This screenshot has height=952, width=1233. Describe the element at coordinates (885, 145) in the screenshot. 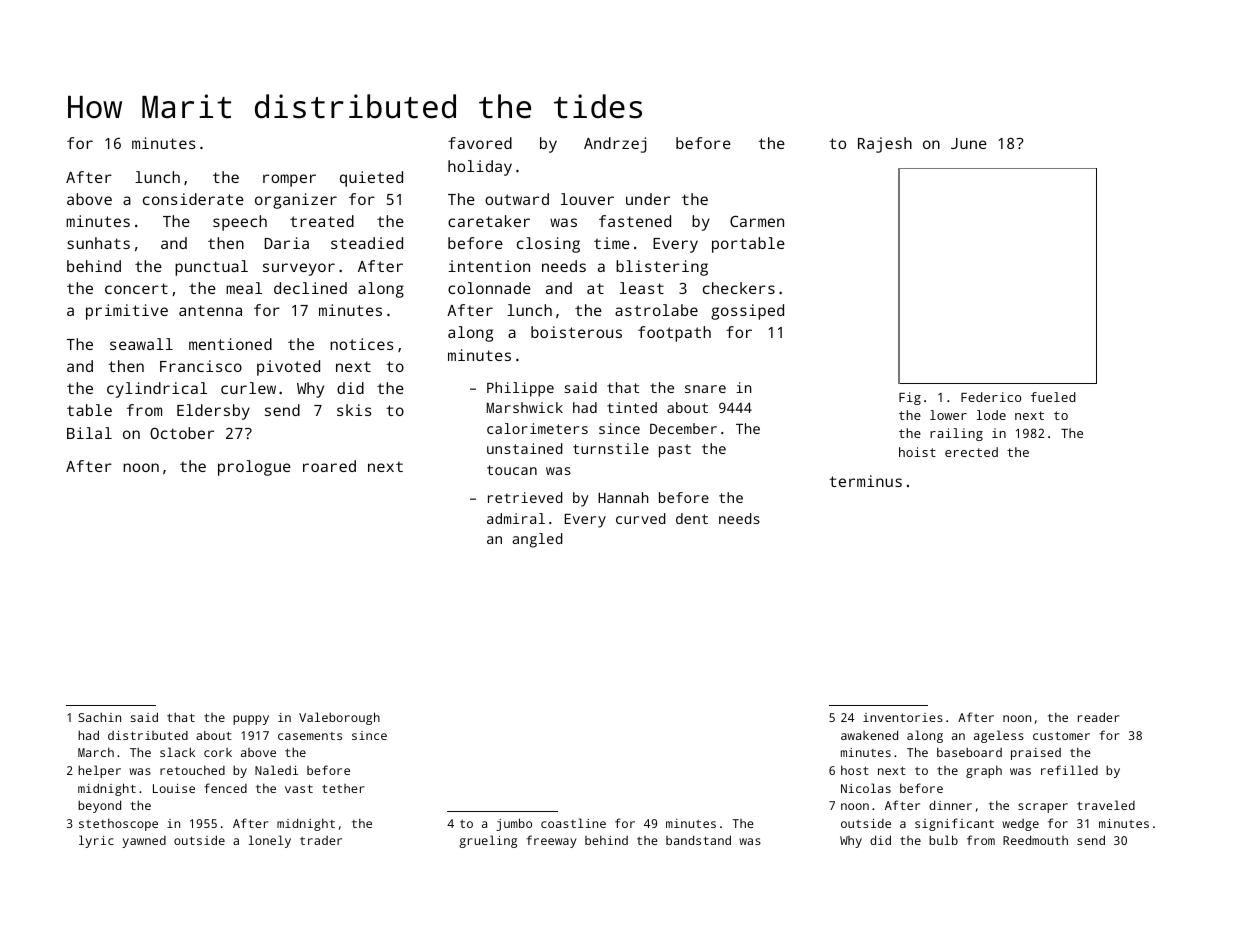

I see `Rajesh` at that location.
